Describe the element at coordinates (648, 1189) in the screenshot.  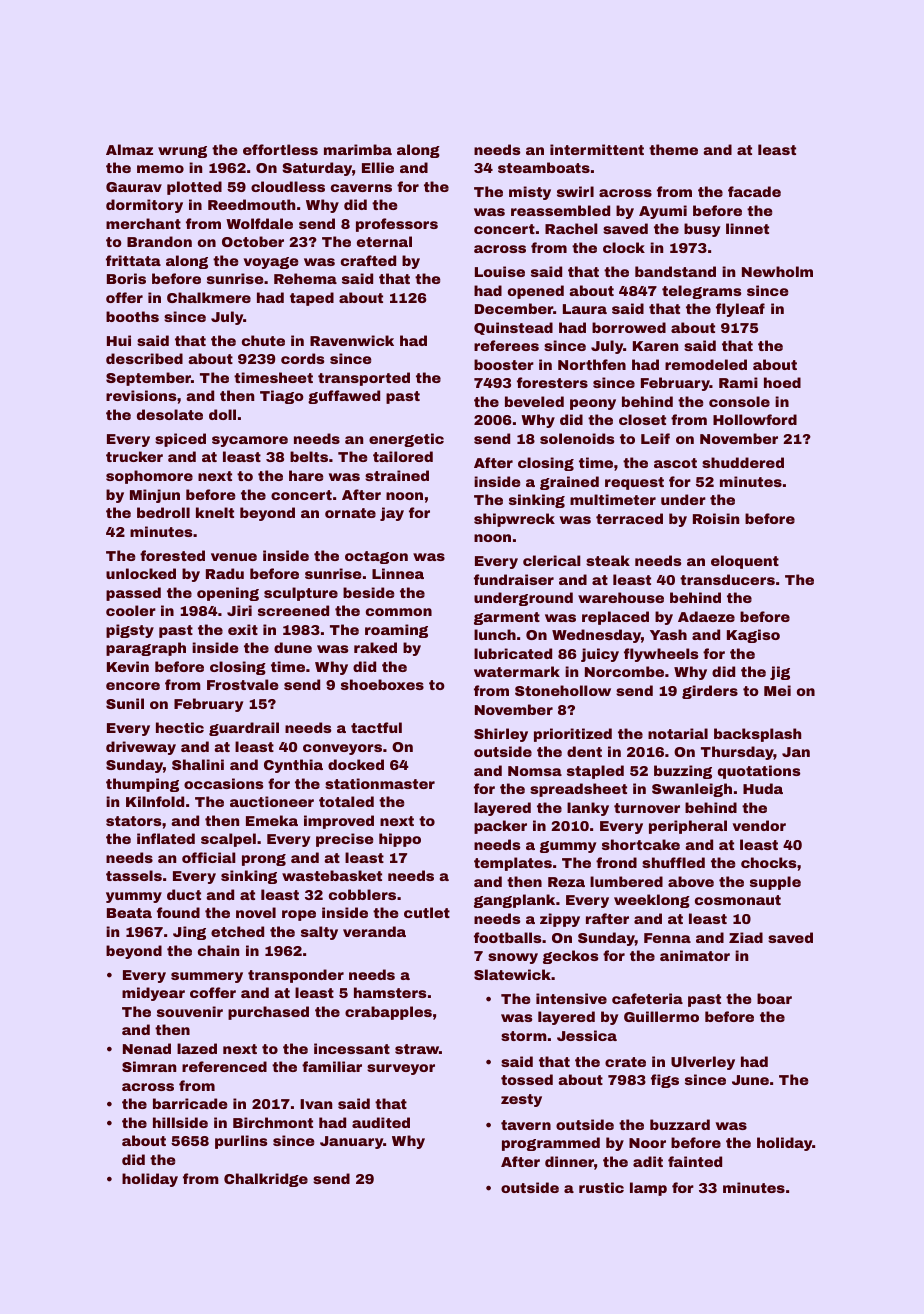
I see `lamp` at that location.
